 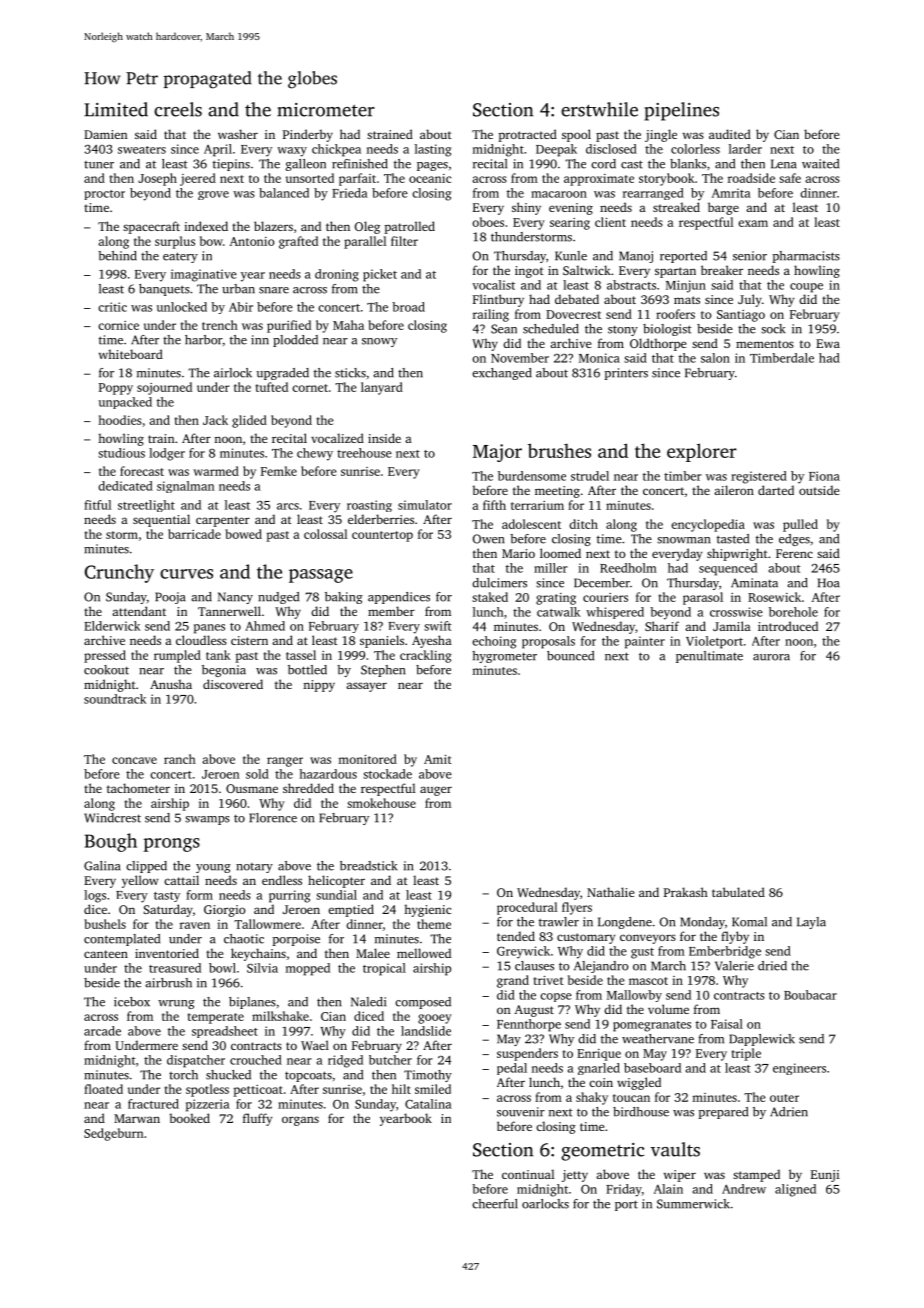 What do you see at coordinates (435, 1019) in the page?
I see `gooey` at bounding box center [435, 1019].
